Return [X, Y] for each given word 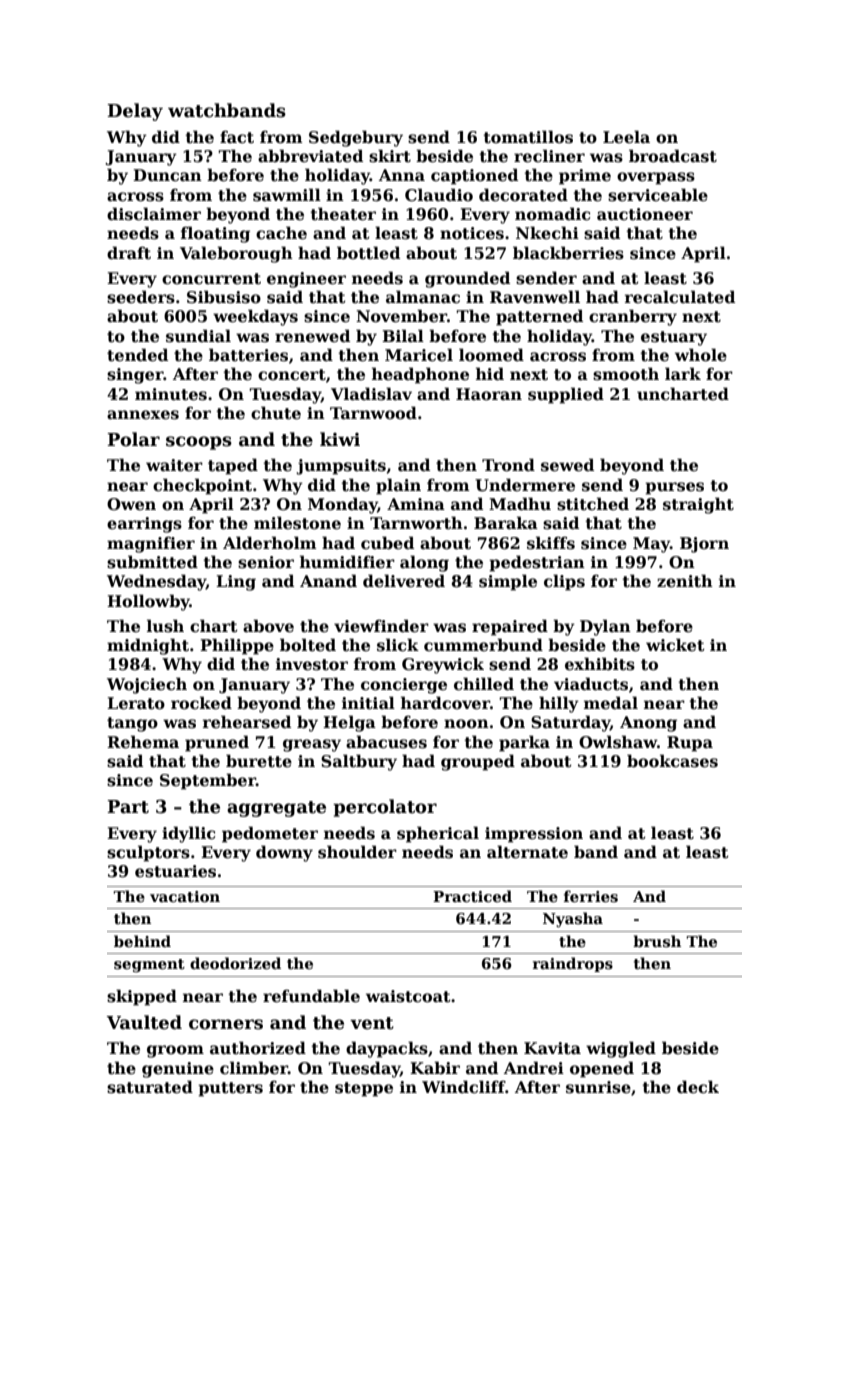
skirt [390, 156]
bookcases [672, 761]
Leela [626, 137]
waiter [174, 465]
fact [237, 137]
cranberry [633, 317]
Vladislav [371, 394]
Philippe [237, 646]
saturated [150, 1087]
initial [368, 703]
